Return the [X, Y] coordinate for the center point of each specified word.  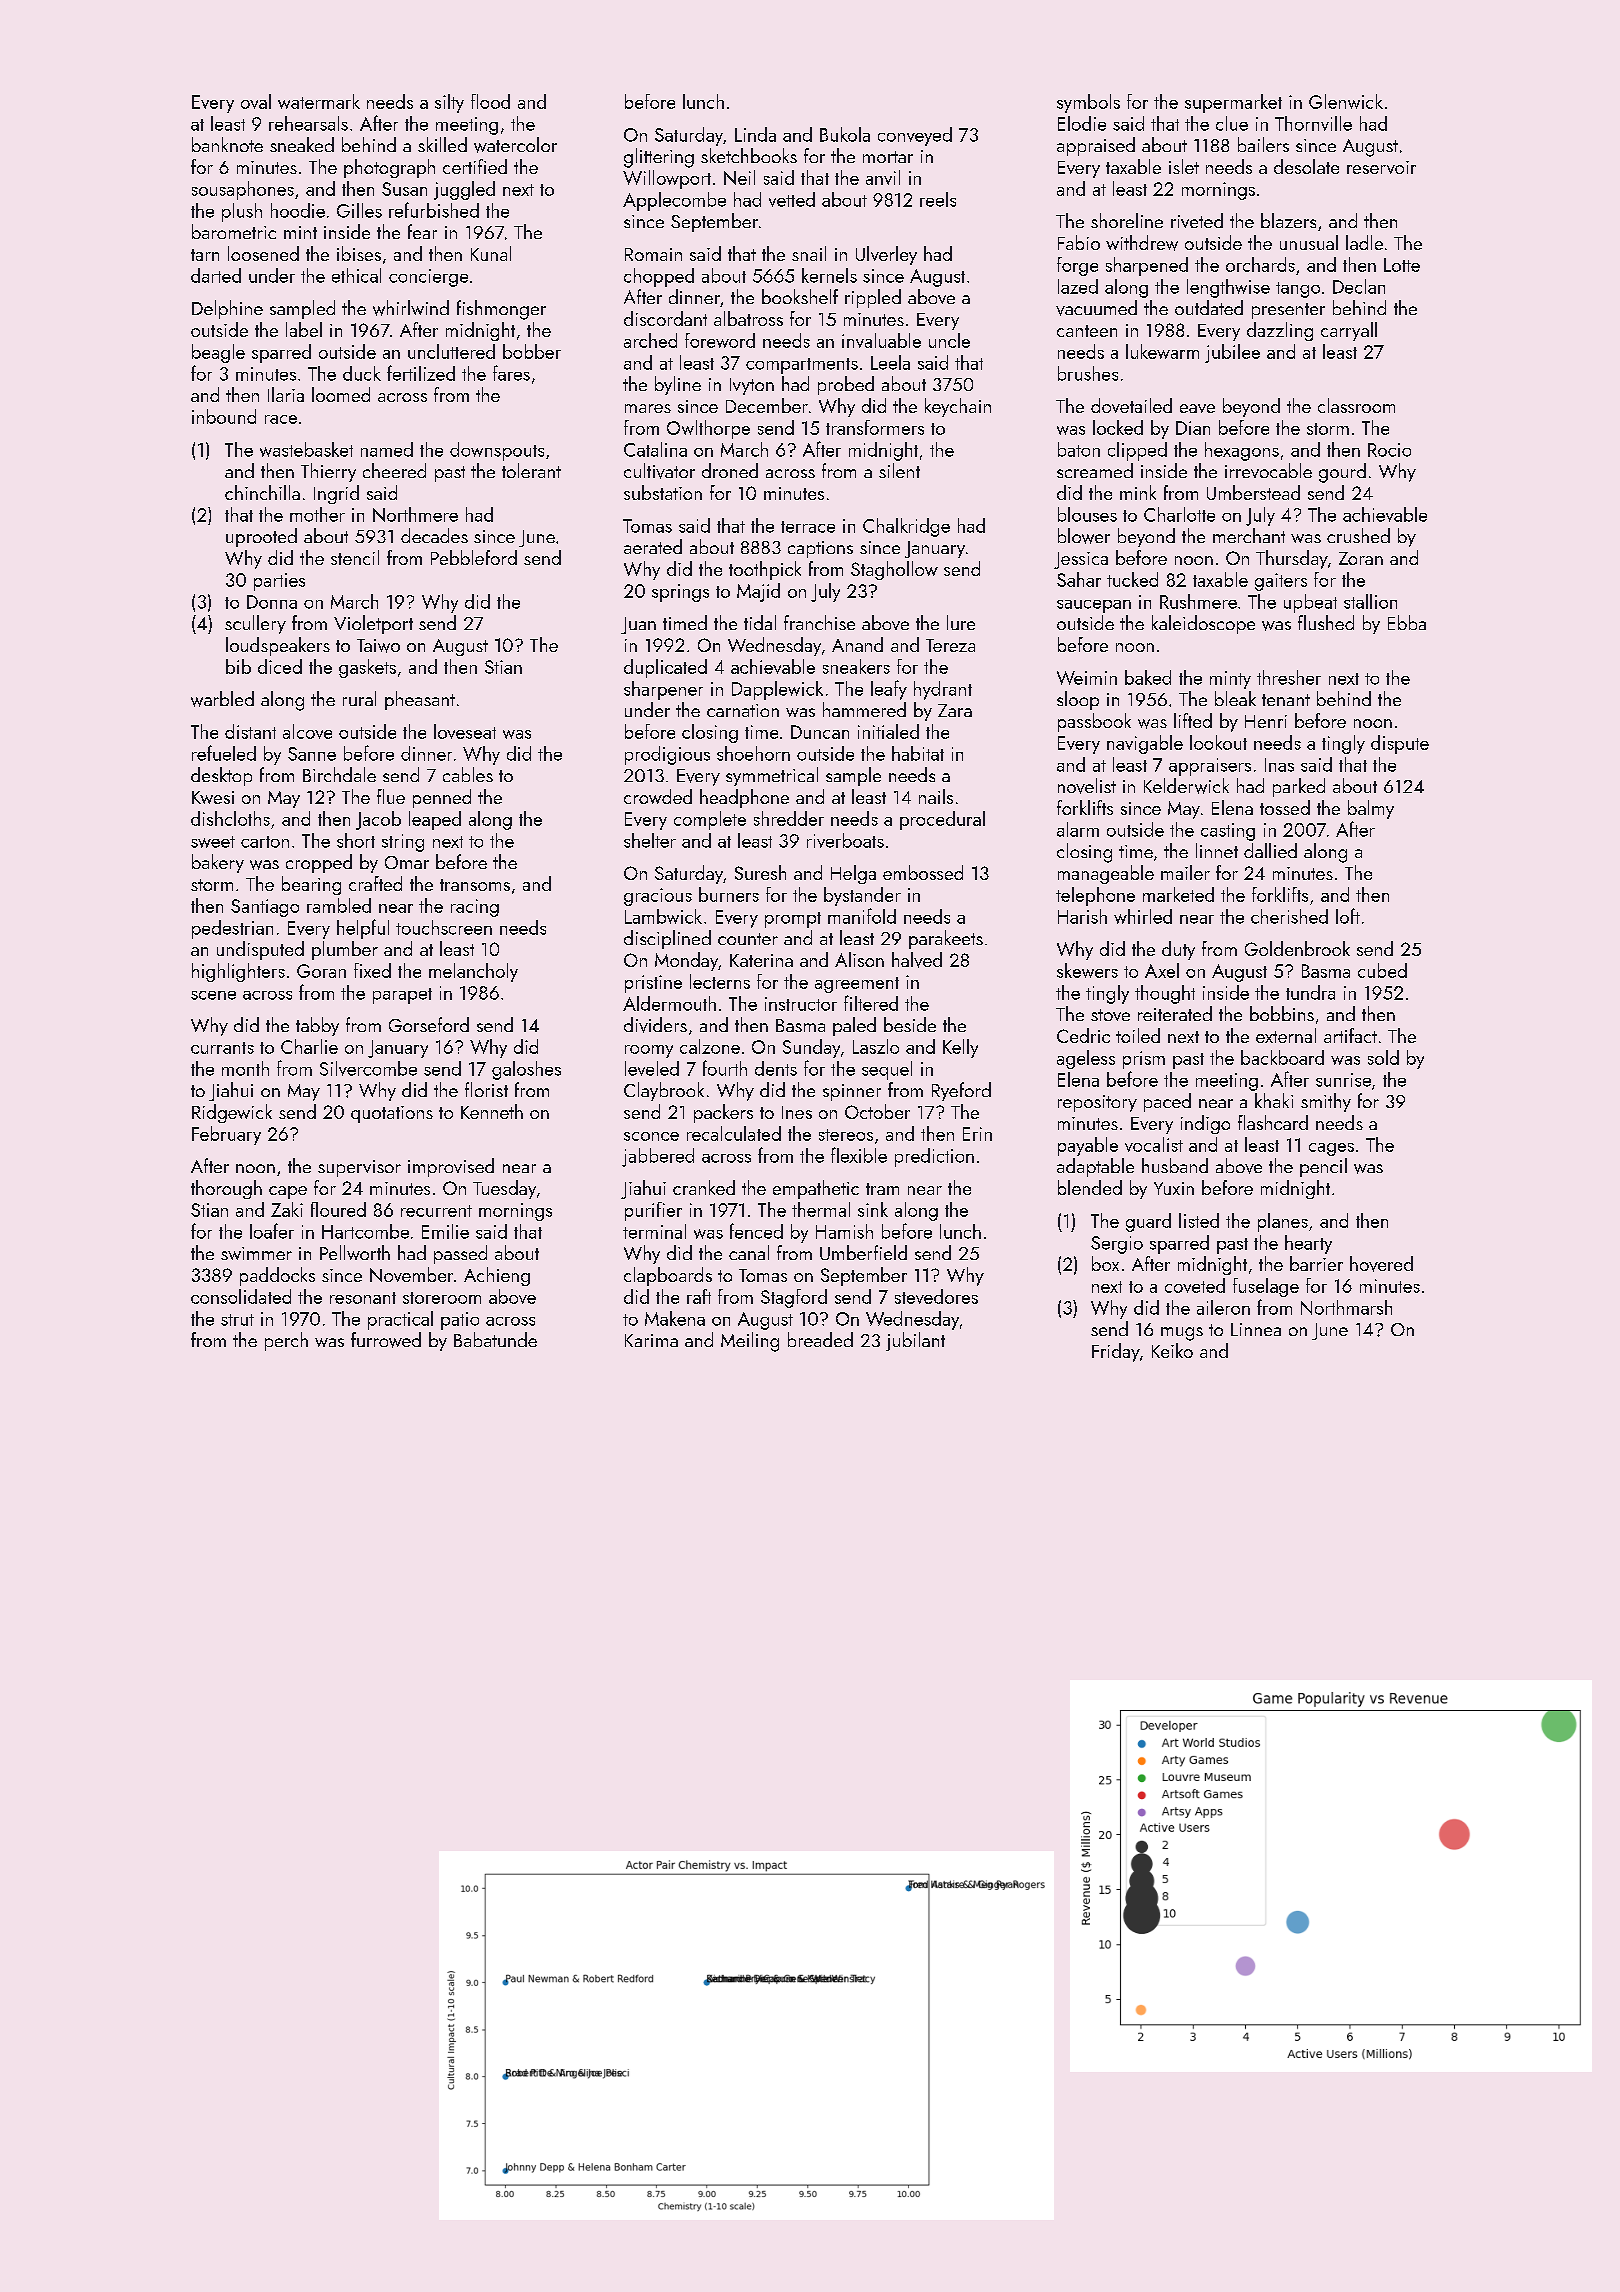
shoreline [1127, 220]
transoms [475, 885]
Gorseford [429, 1024]
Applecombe [674, 201]
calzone [710, 1046]
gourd [1342, 473]
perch [286, 1341]
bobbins [1282, 1013]
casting [1228, 832]
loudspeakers [278, 646]
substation [663, 492]
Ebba [1407, 622]
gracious [658, 897]
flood [490, 101]
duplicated [665, 668]
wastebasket [306, 449]
